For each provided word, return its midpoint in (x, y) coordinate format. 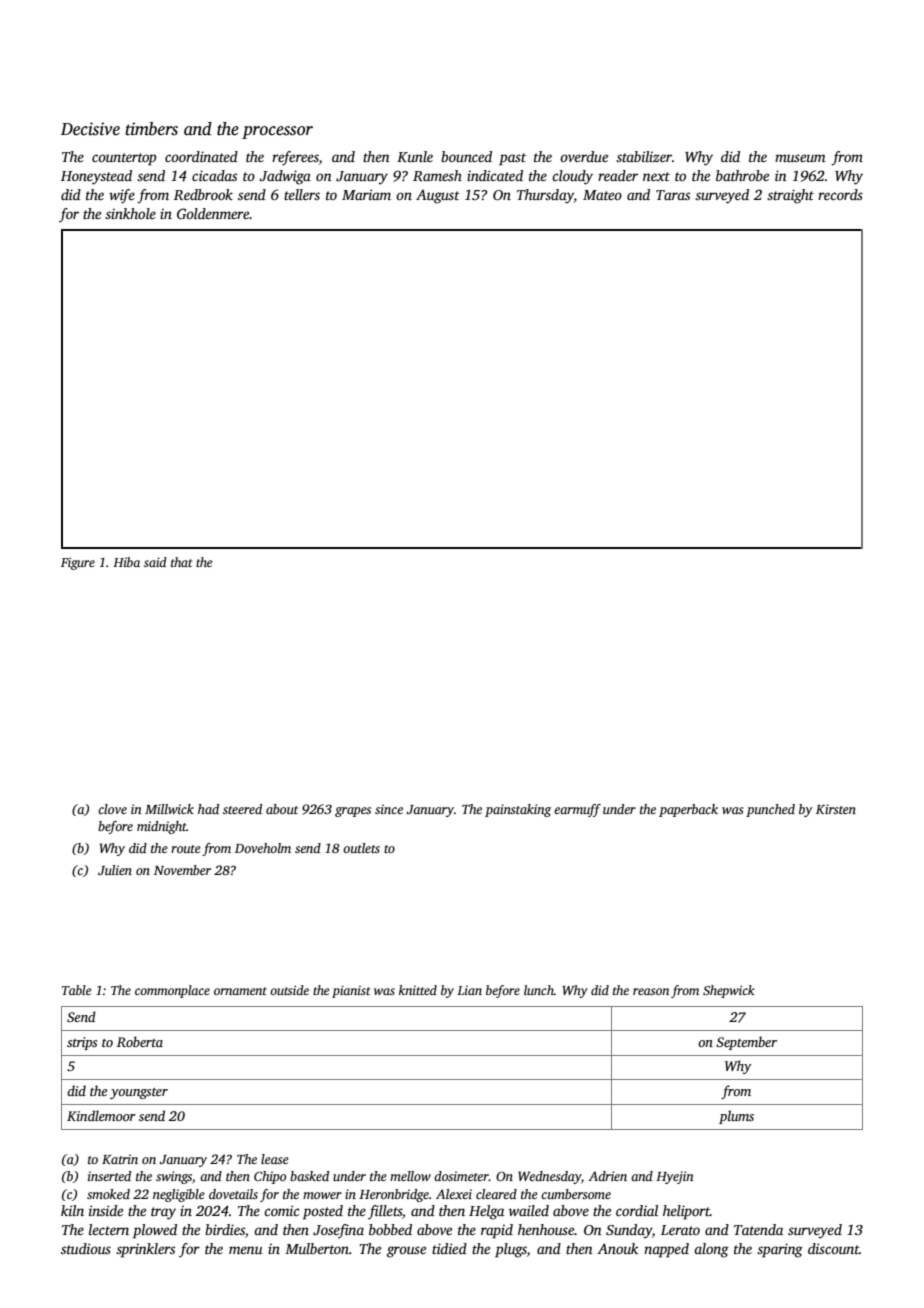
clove (112, 809)
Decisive (90, 129)
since (389, 809)
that (182, 562)
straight (790, 196)
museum (800, 158)
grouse (406, 1252)
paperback (688, 810)
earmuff (577, 810)
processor (277, 132)
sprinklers (145, 1250)
